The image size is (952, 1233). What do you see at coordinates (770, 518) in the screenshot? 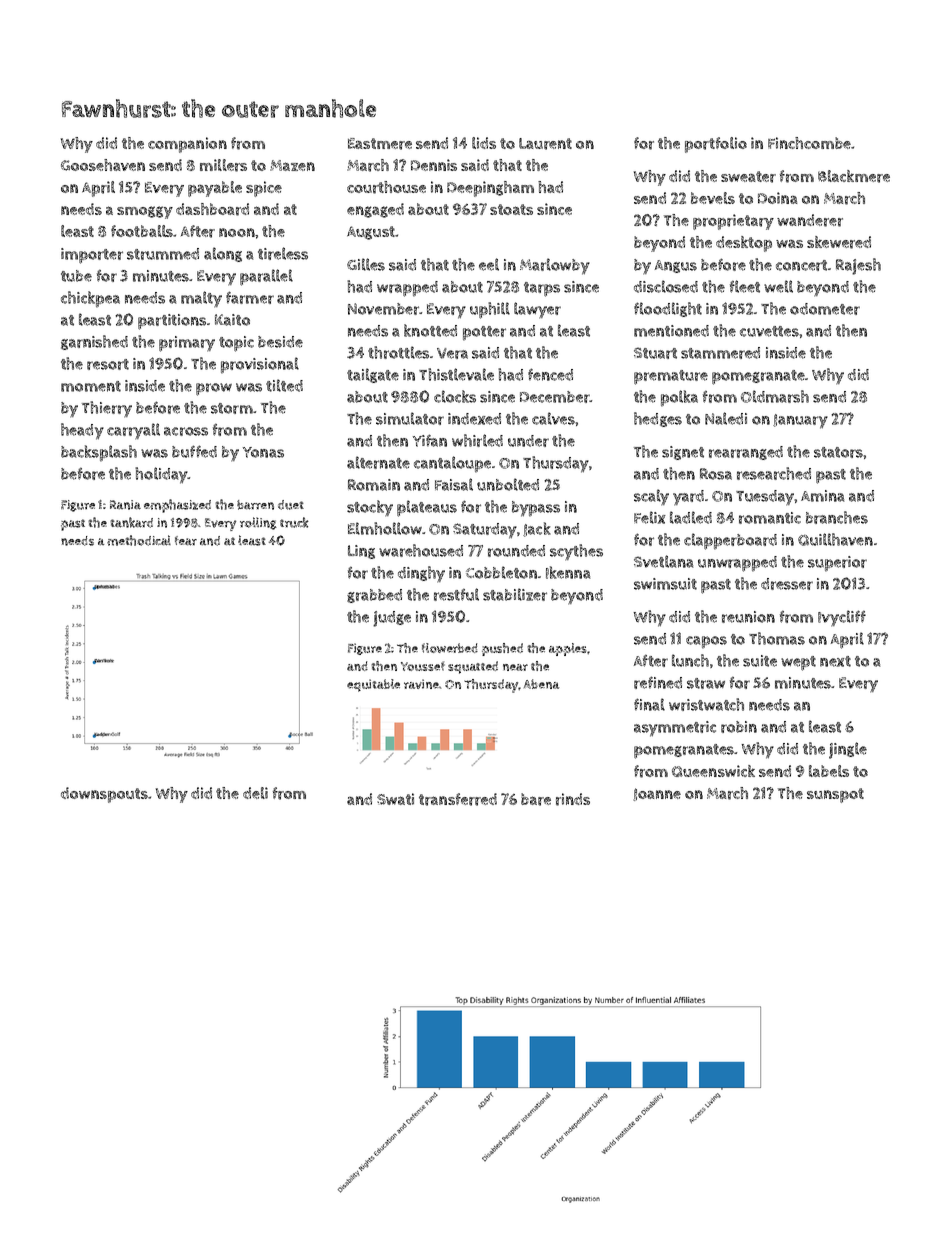
I see `romantic` at bounding box center [770, 518].
